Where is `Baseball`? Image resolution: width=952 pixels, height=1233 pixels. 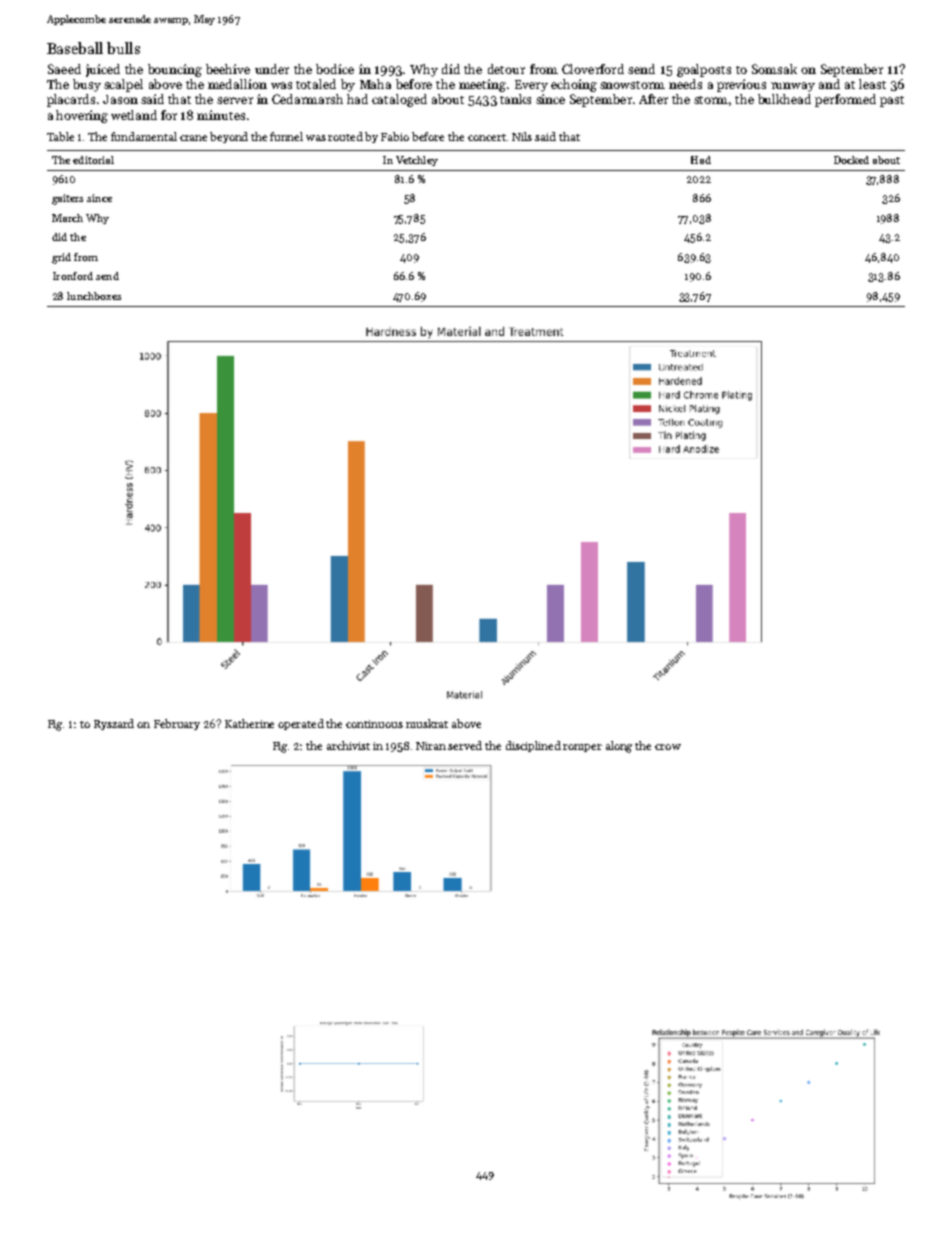
Baseball is located at coordinates (75, 48).
